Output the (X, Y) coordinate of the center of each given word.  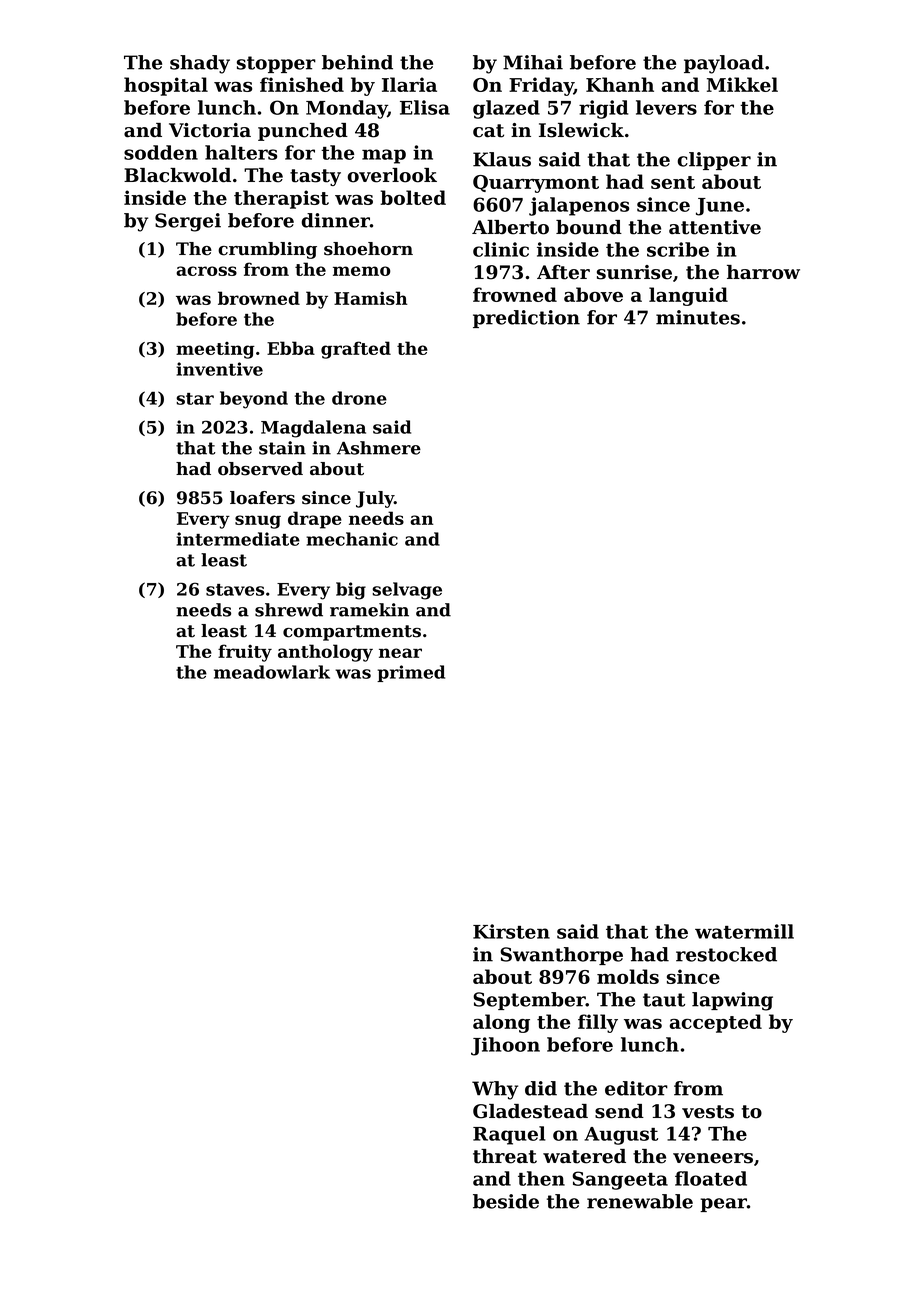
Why (495, 1090)
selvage (407, 591)
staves (235, 590)
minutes (698, 317)
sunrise (634, 272)
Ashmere (379, 448)
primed (411, 673)
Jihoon (505, 1046)
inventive (219, 369)
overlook (392, 175)
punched (303, 132)
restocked (726, 954)
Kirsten (511, 931)
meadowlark (272, 672)
